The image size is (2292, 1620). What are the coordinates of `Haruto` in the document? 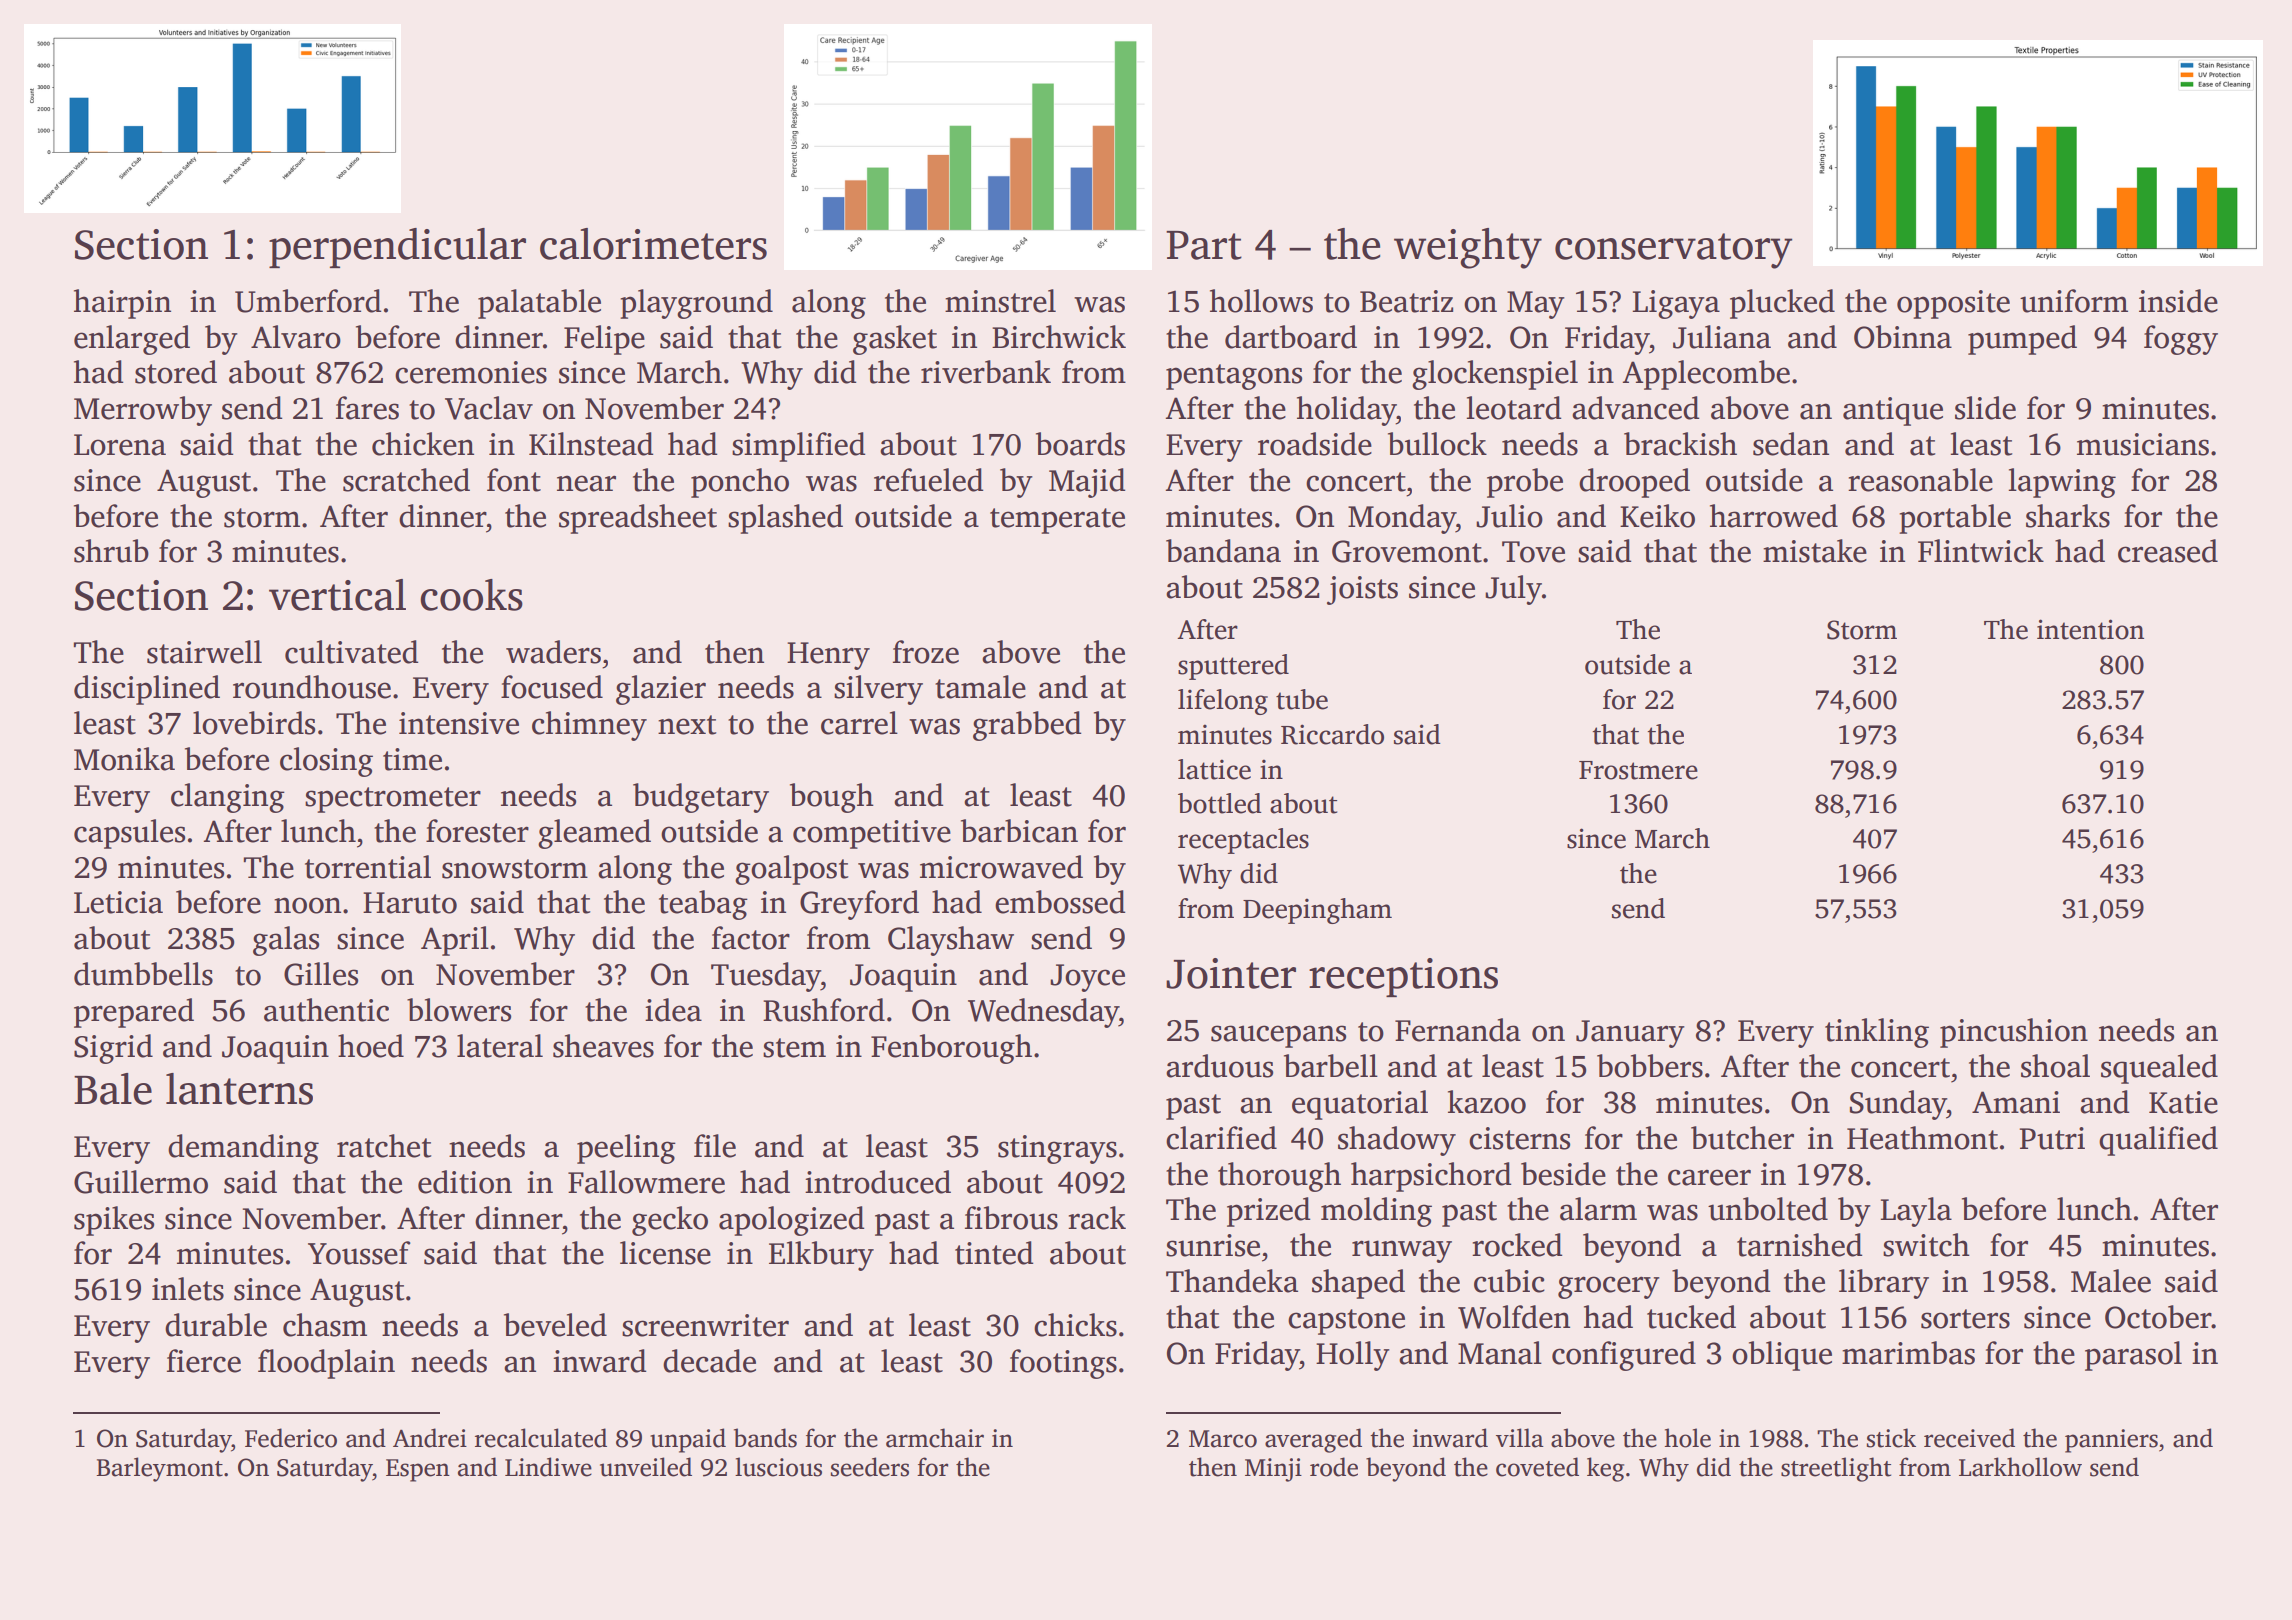 It's located at (410, 903).
